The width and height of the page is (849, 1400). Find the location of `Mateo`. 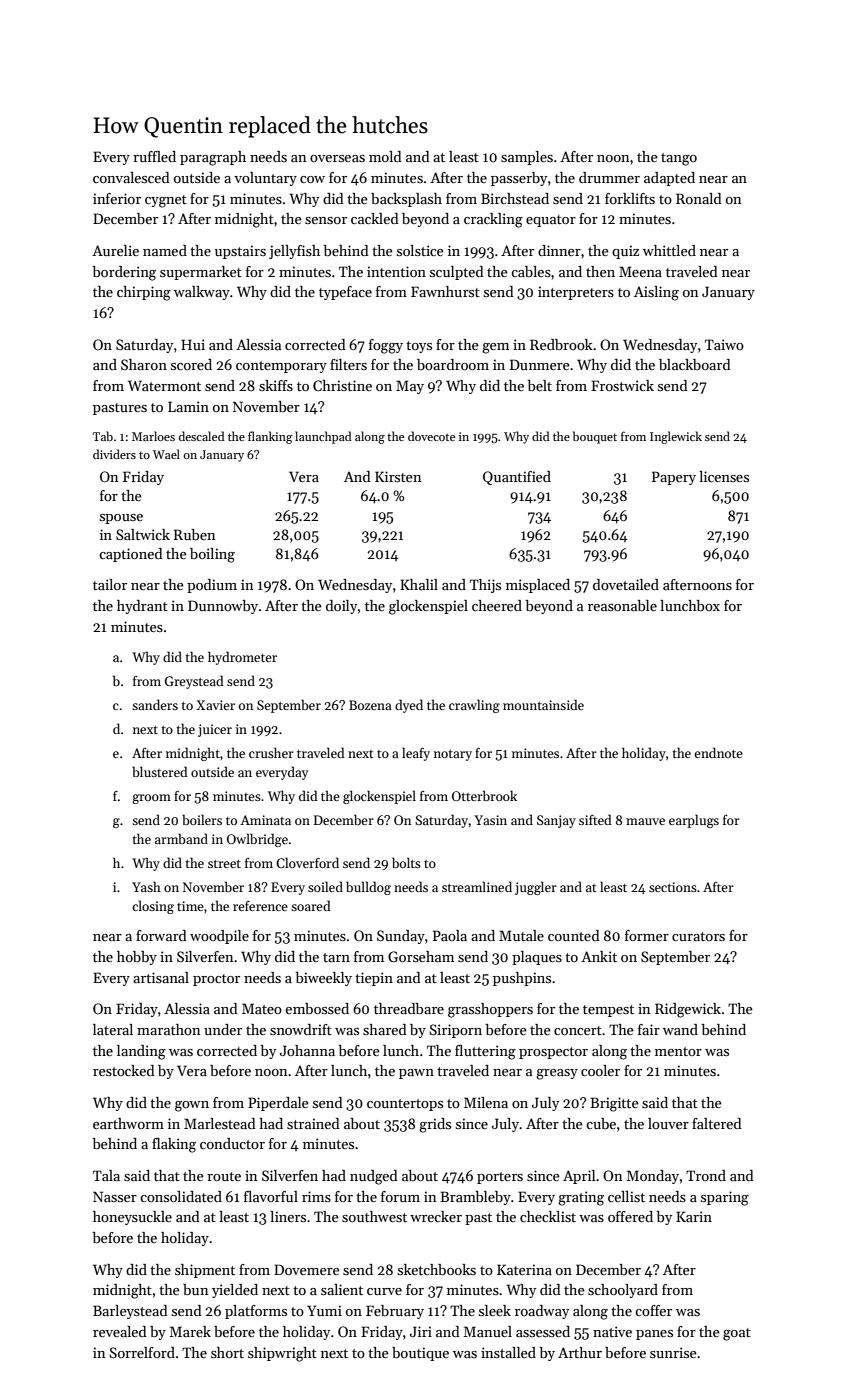

Mateo is located at coordinates (262, 1008).
